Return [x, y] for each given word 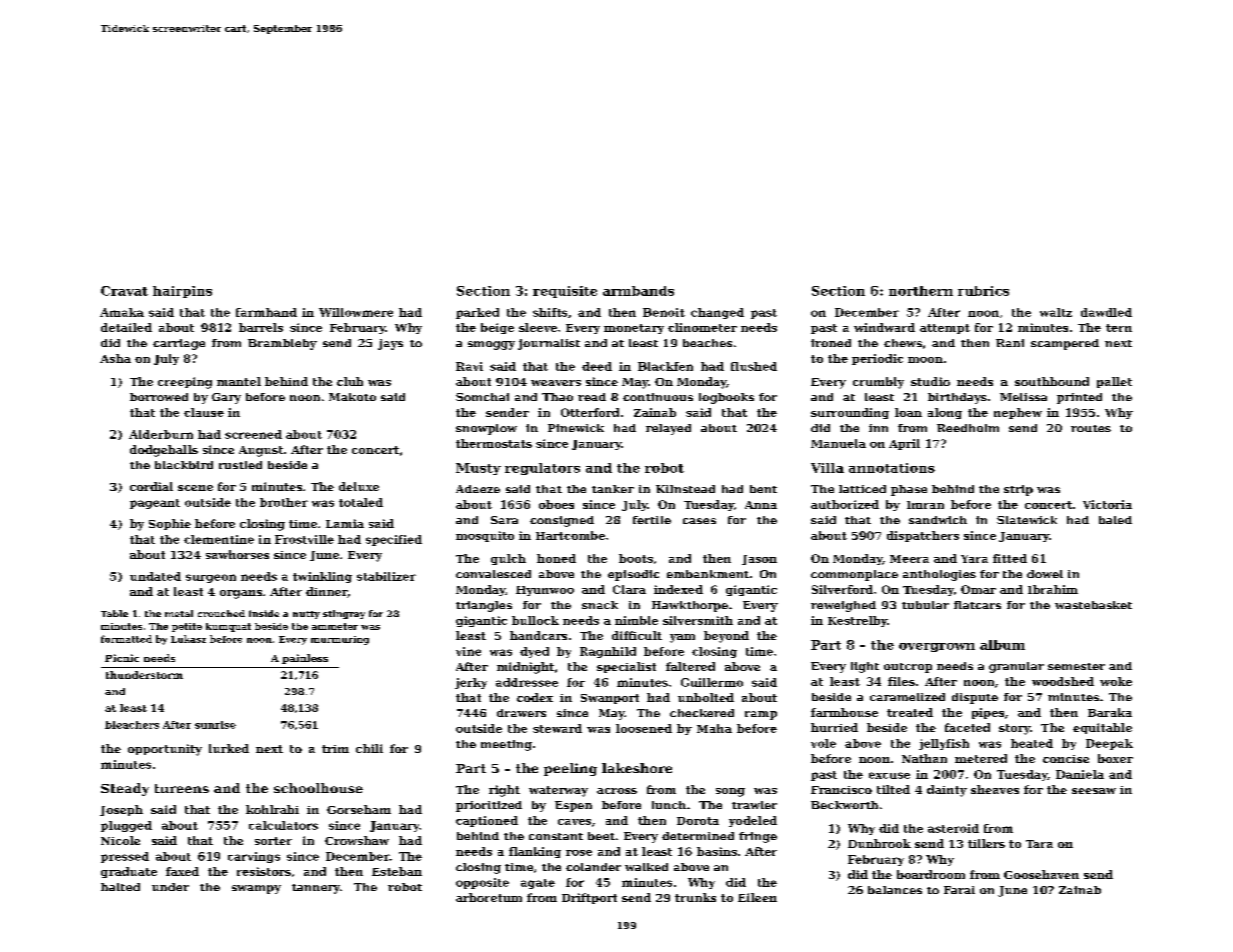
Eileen [757, 897]
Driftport [589, 898]
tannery [316, 889]
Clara [629, 589]
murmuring [340, 640]
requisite [565, 292]
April [904, 444]
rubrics [983, 291]
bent [763, 489]
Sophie [170, 524]
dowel [1045, 574]
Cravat [124, 291]
